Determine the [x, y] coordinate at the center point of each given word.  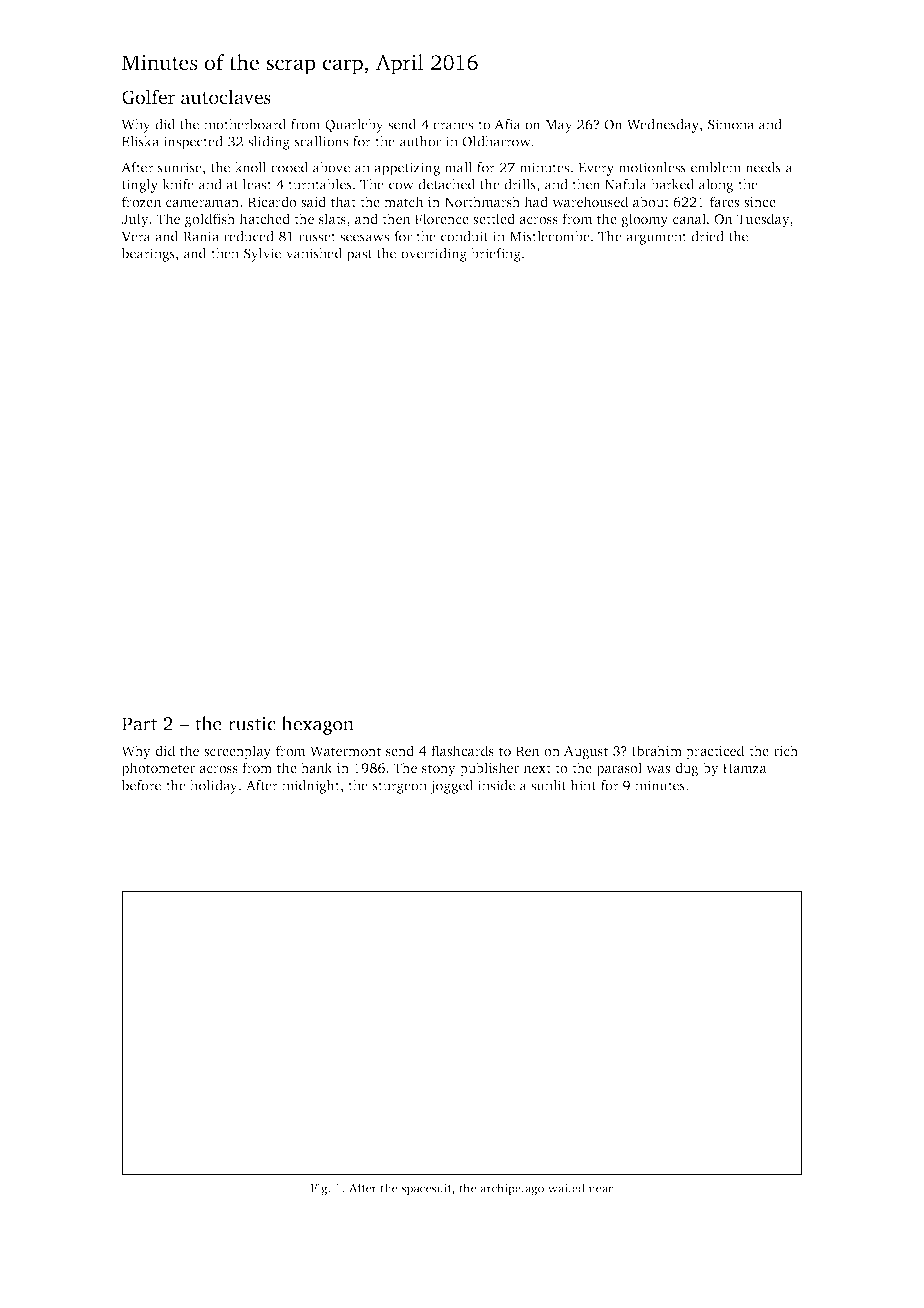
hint [583, 785]
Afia [507, 124]
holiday [214, 787]
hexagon [318, 725]
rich [786, 750]
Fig [319, 1189]
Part [139, 724]
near [600, 1189]
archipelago [512, 1189]
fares [724, 201]
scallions [321, 141]
